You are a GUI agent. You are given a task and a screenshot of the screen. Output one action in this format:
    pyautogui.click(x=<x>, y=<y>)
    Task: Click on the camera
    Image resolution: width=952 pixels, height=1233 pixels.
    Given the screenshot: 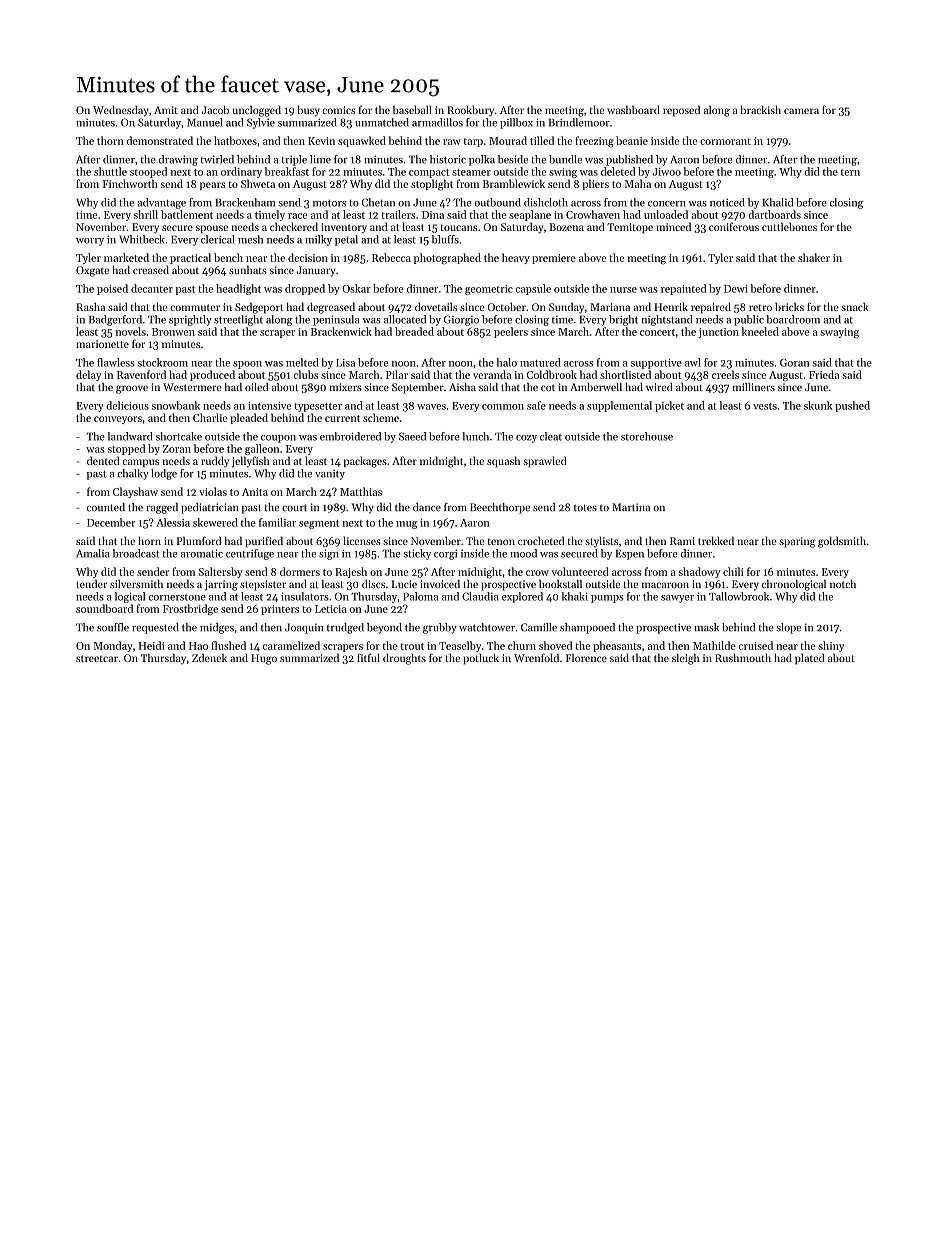 What is the action you would take?
    pyautogui.click(x=801, y=111)
